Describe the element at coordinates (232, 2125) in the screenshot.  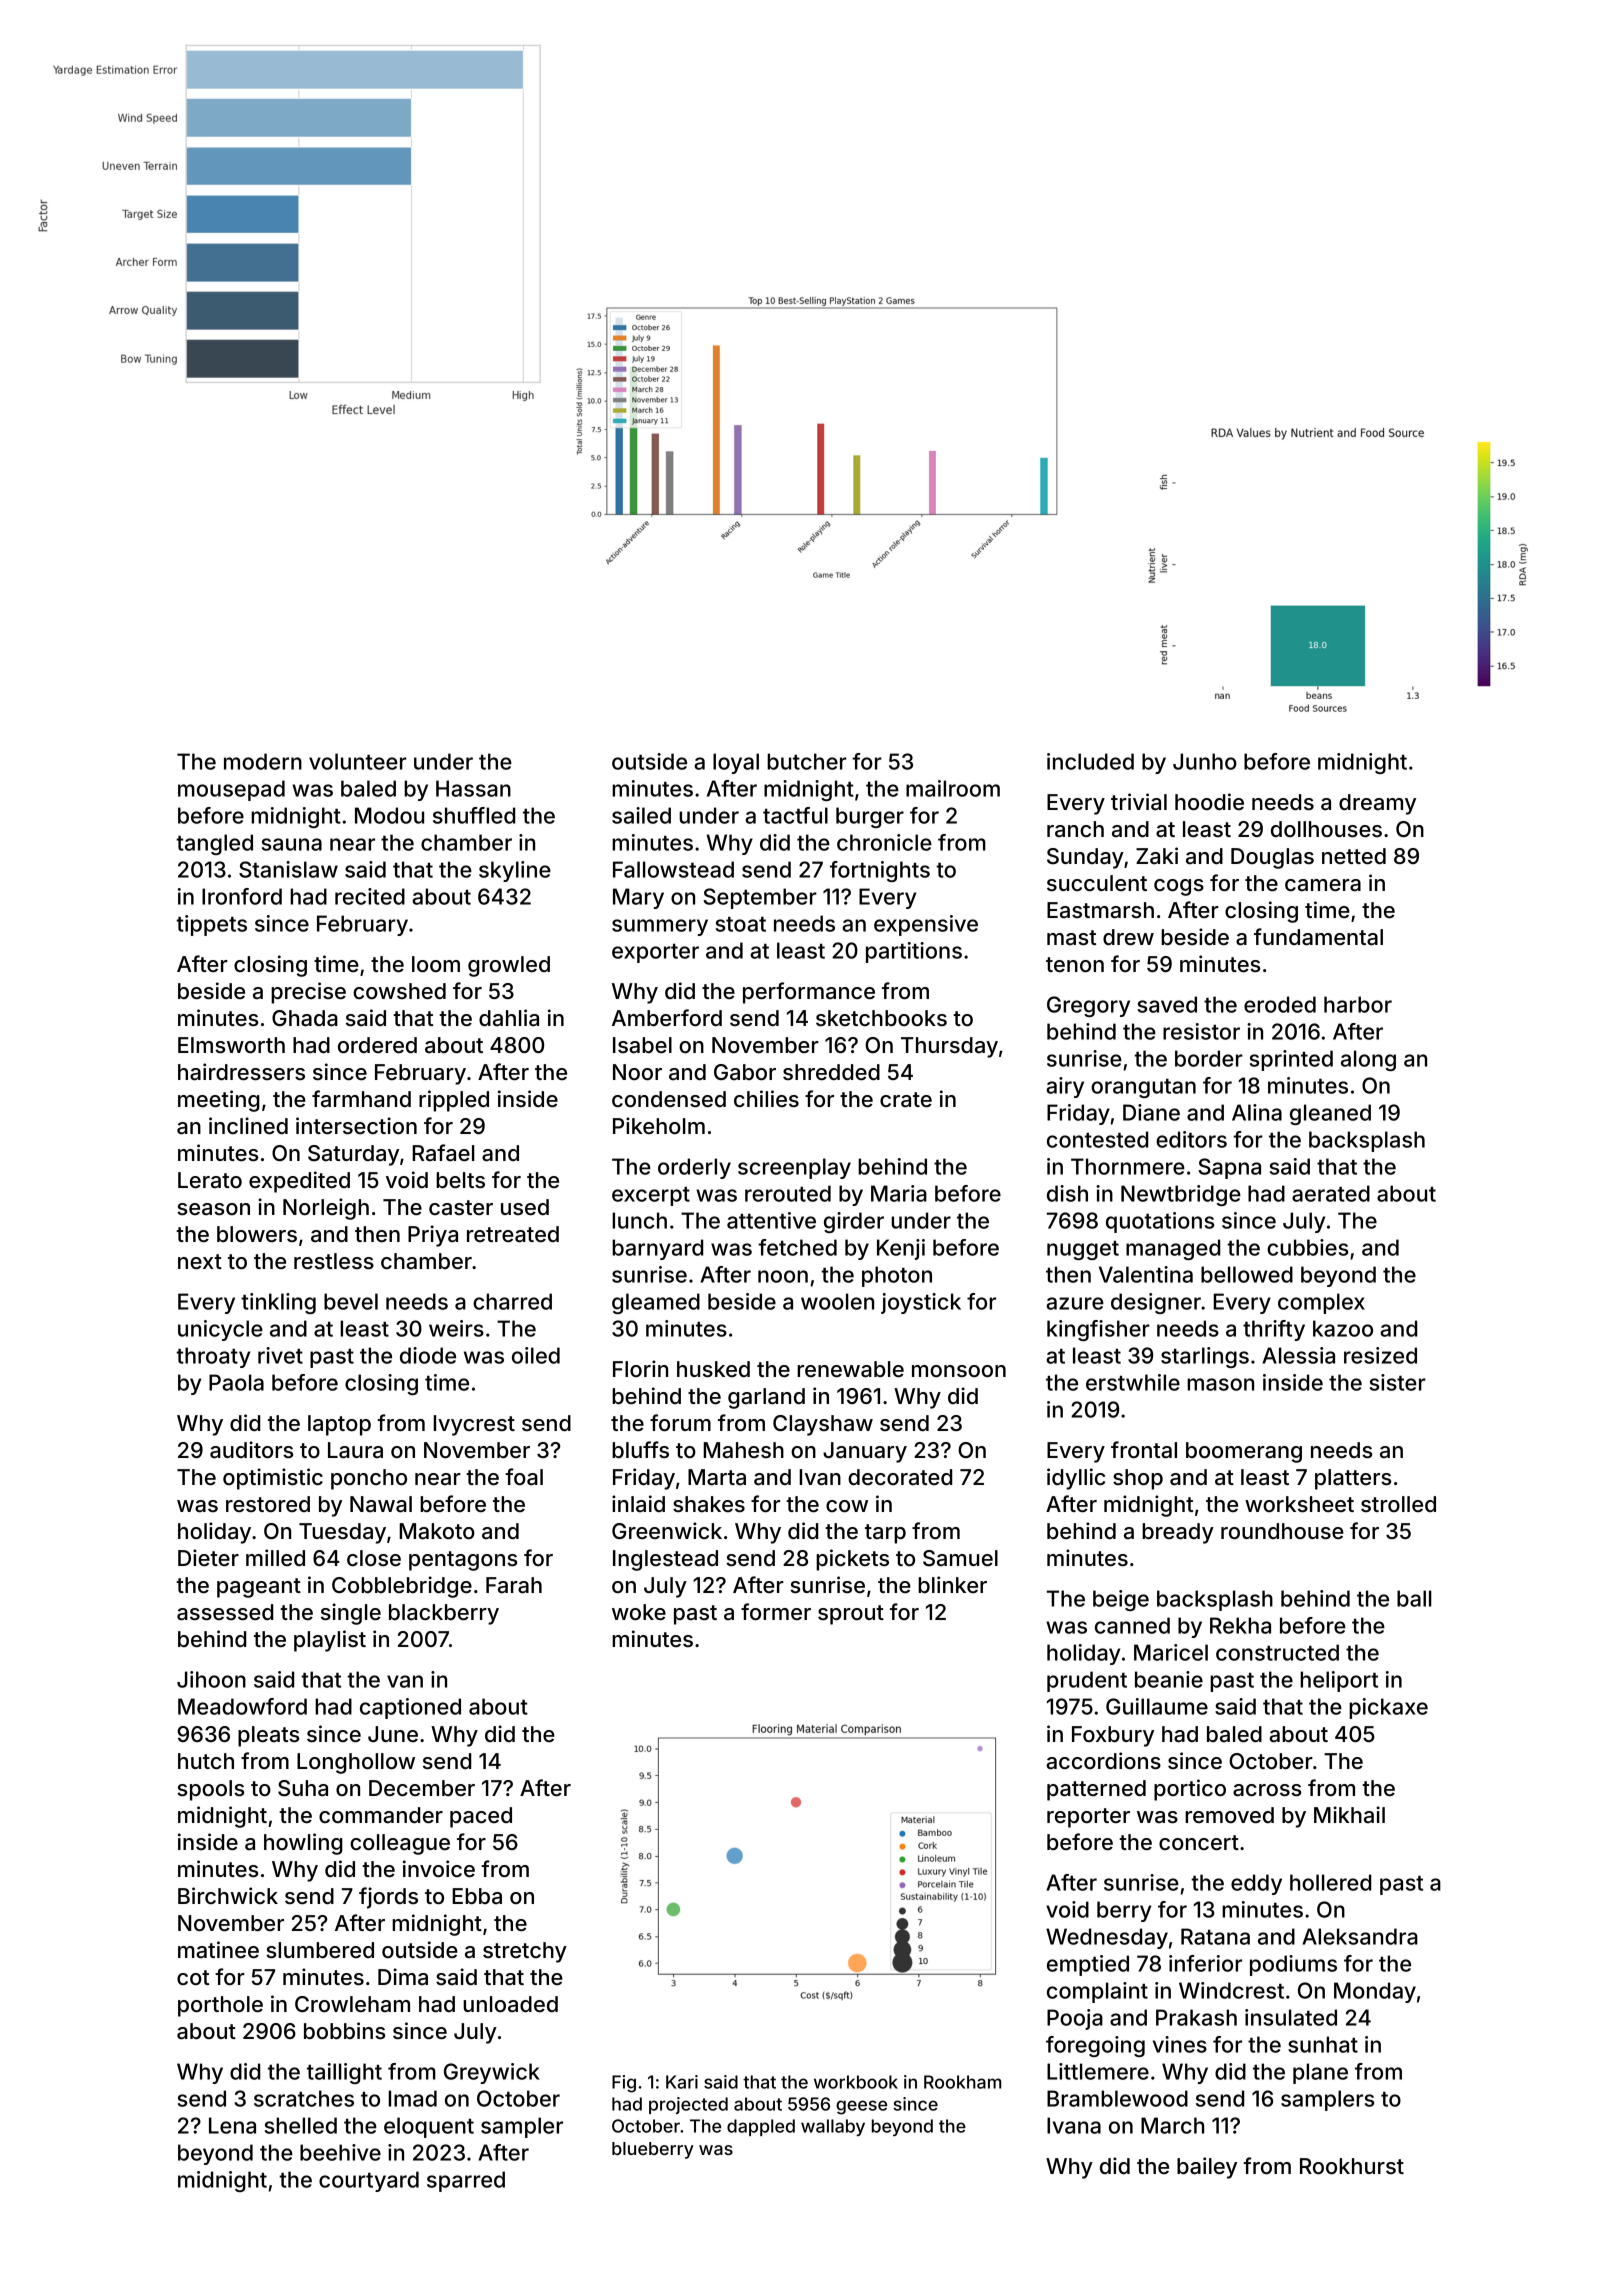
I see `Lena` at that location.
